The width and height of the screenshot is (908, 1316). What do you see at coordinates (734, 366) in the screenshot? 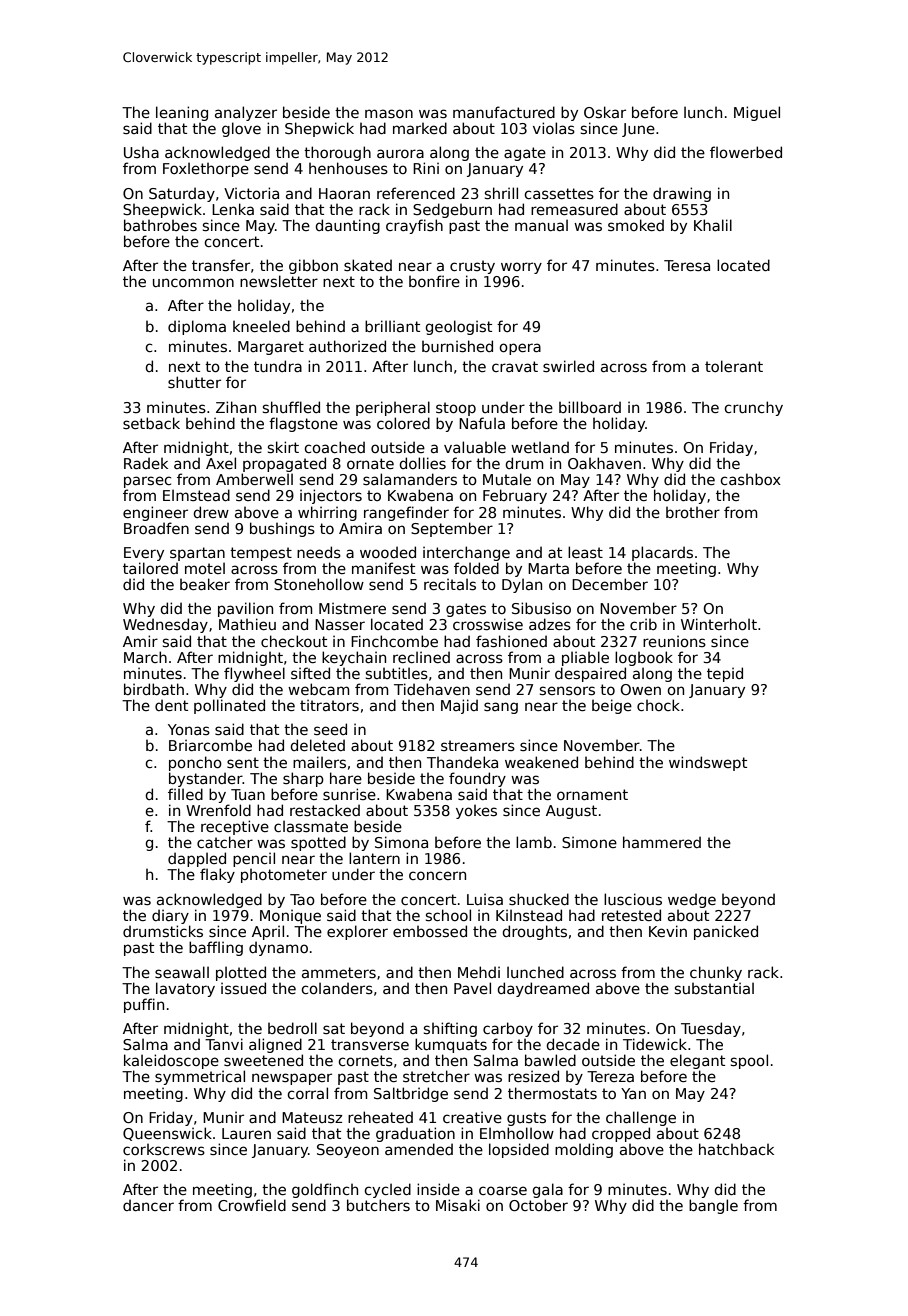
I see `tolerant` at bounding box center [734, 366].
